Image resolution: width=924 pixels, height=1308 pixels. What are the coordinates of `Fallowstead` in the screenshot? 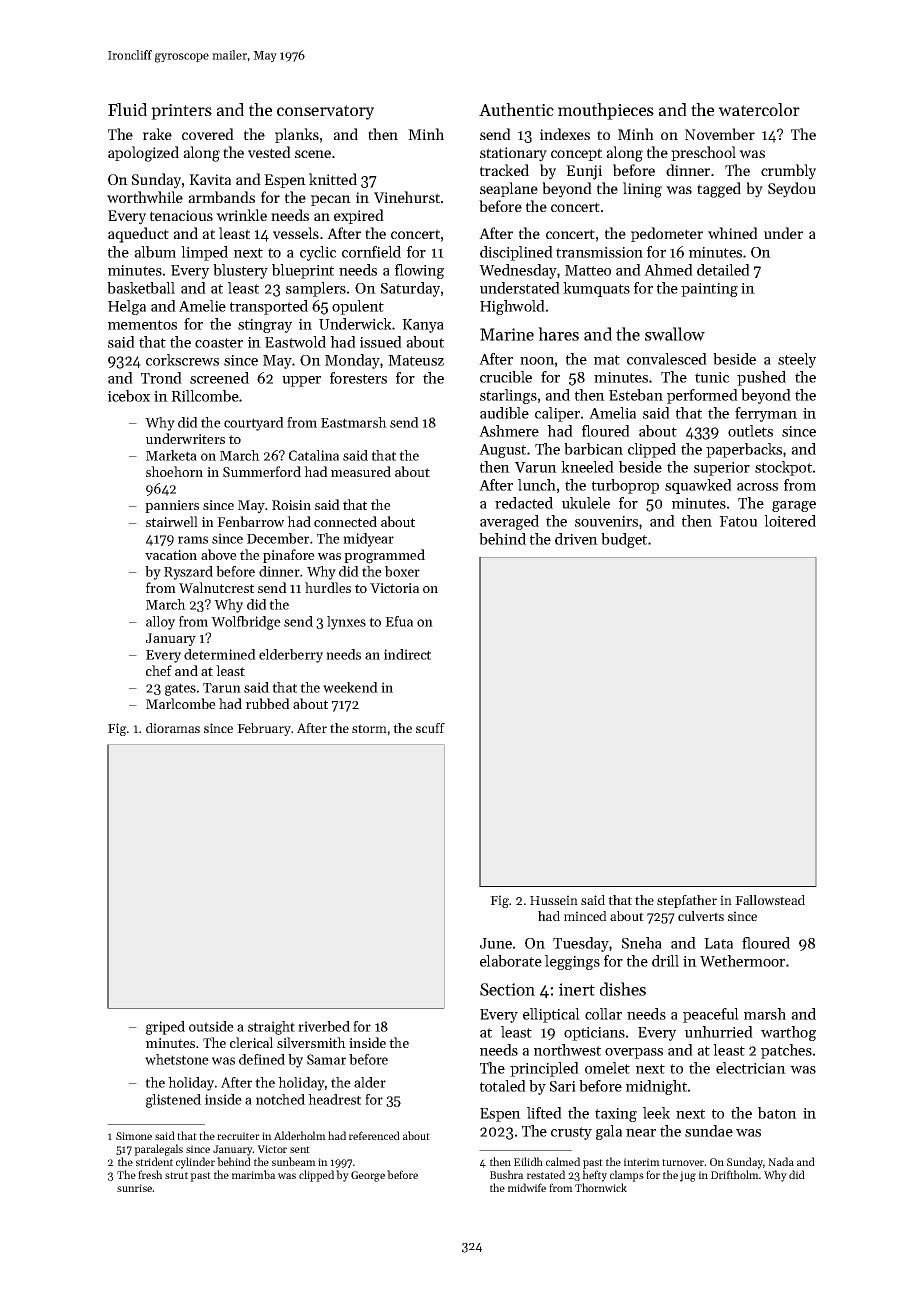 It's located at (770, 900).
